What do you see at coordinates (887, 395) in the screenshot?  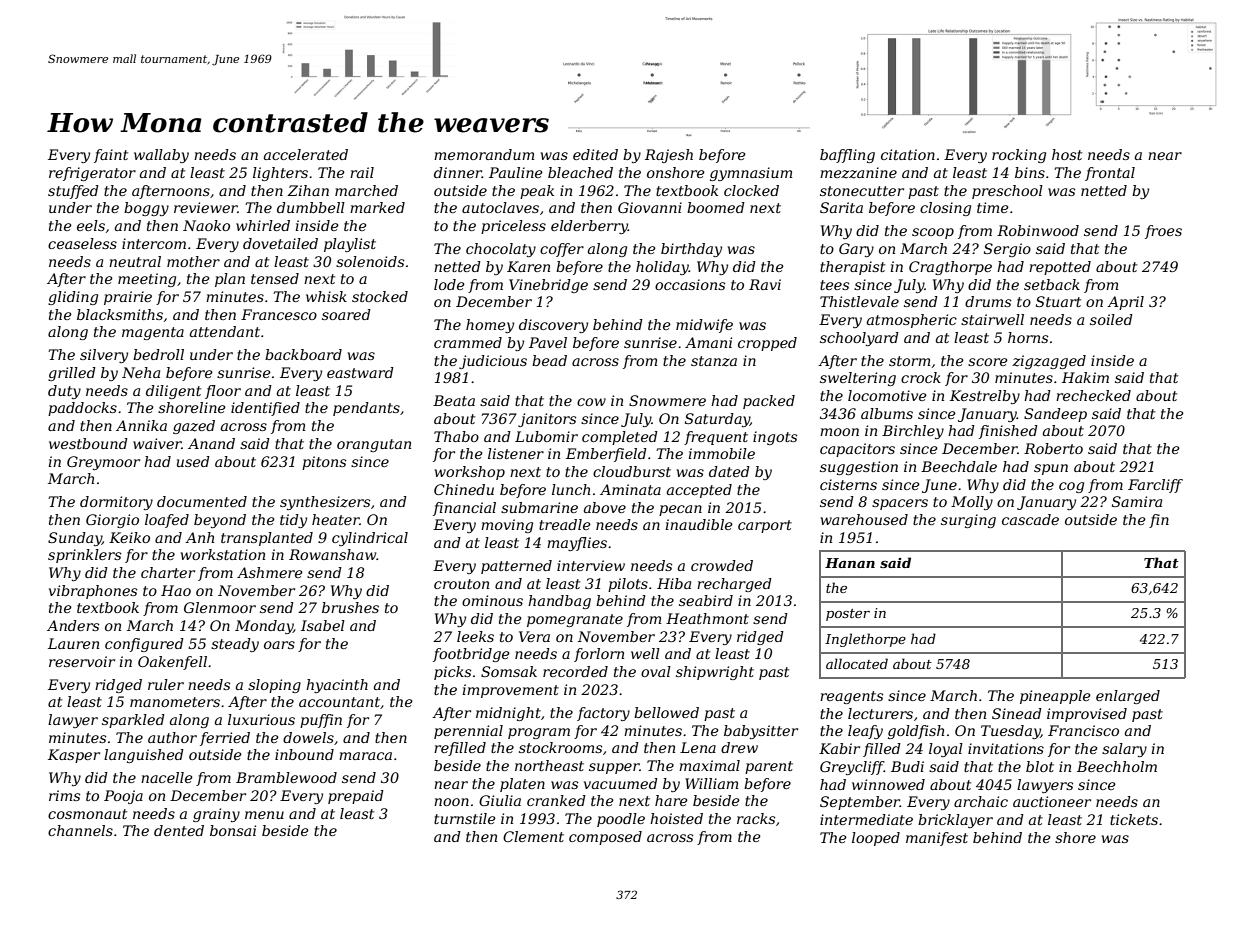 I see `locomotive` at bounding box center [887, 395].
